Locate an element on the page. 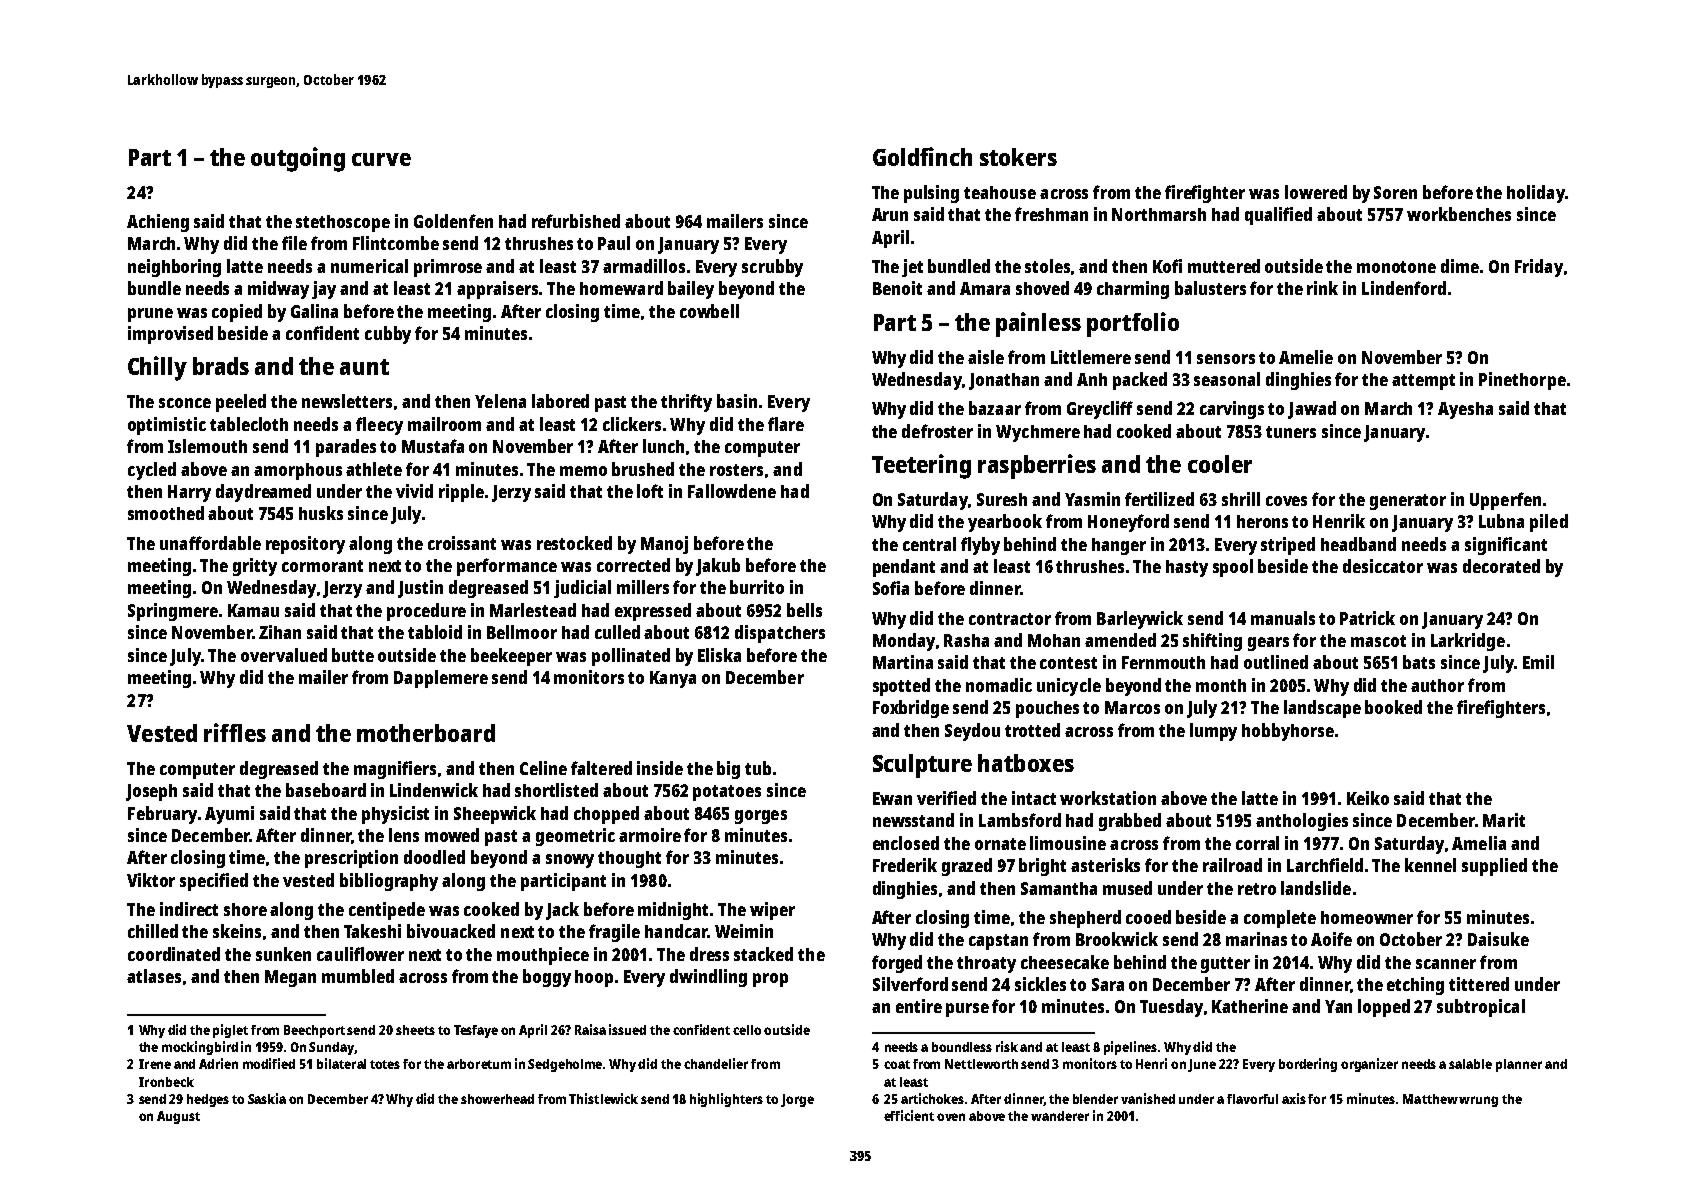 The height and width of the document is (1201, 1699). stokers is located at coordinates (1018, 157).
